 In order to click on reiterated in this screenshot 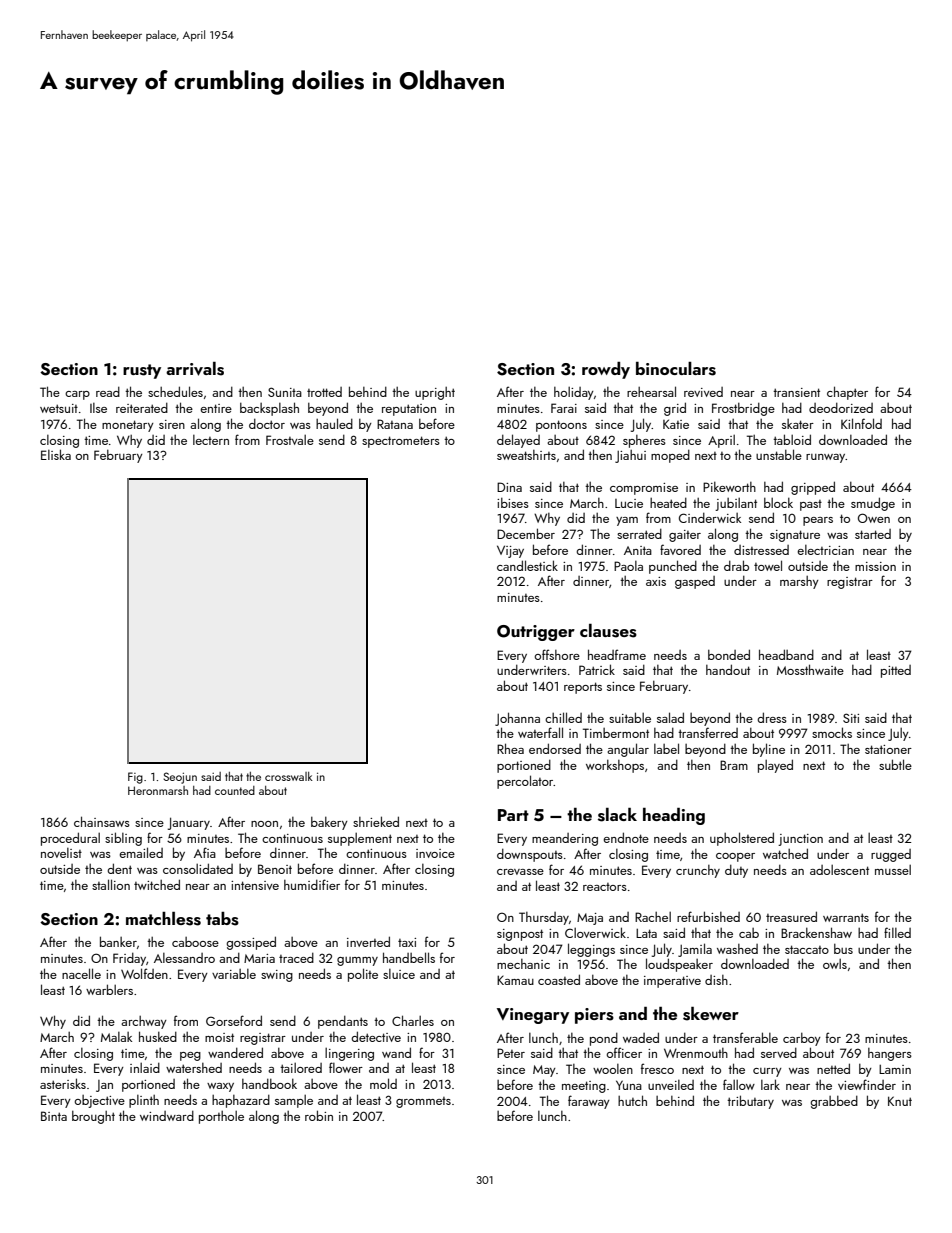, I will do `click(142, 407)`.
